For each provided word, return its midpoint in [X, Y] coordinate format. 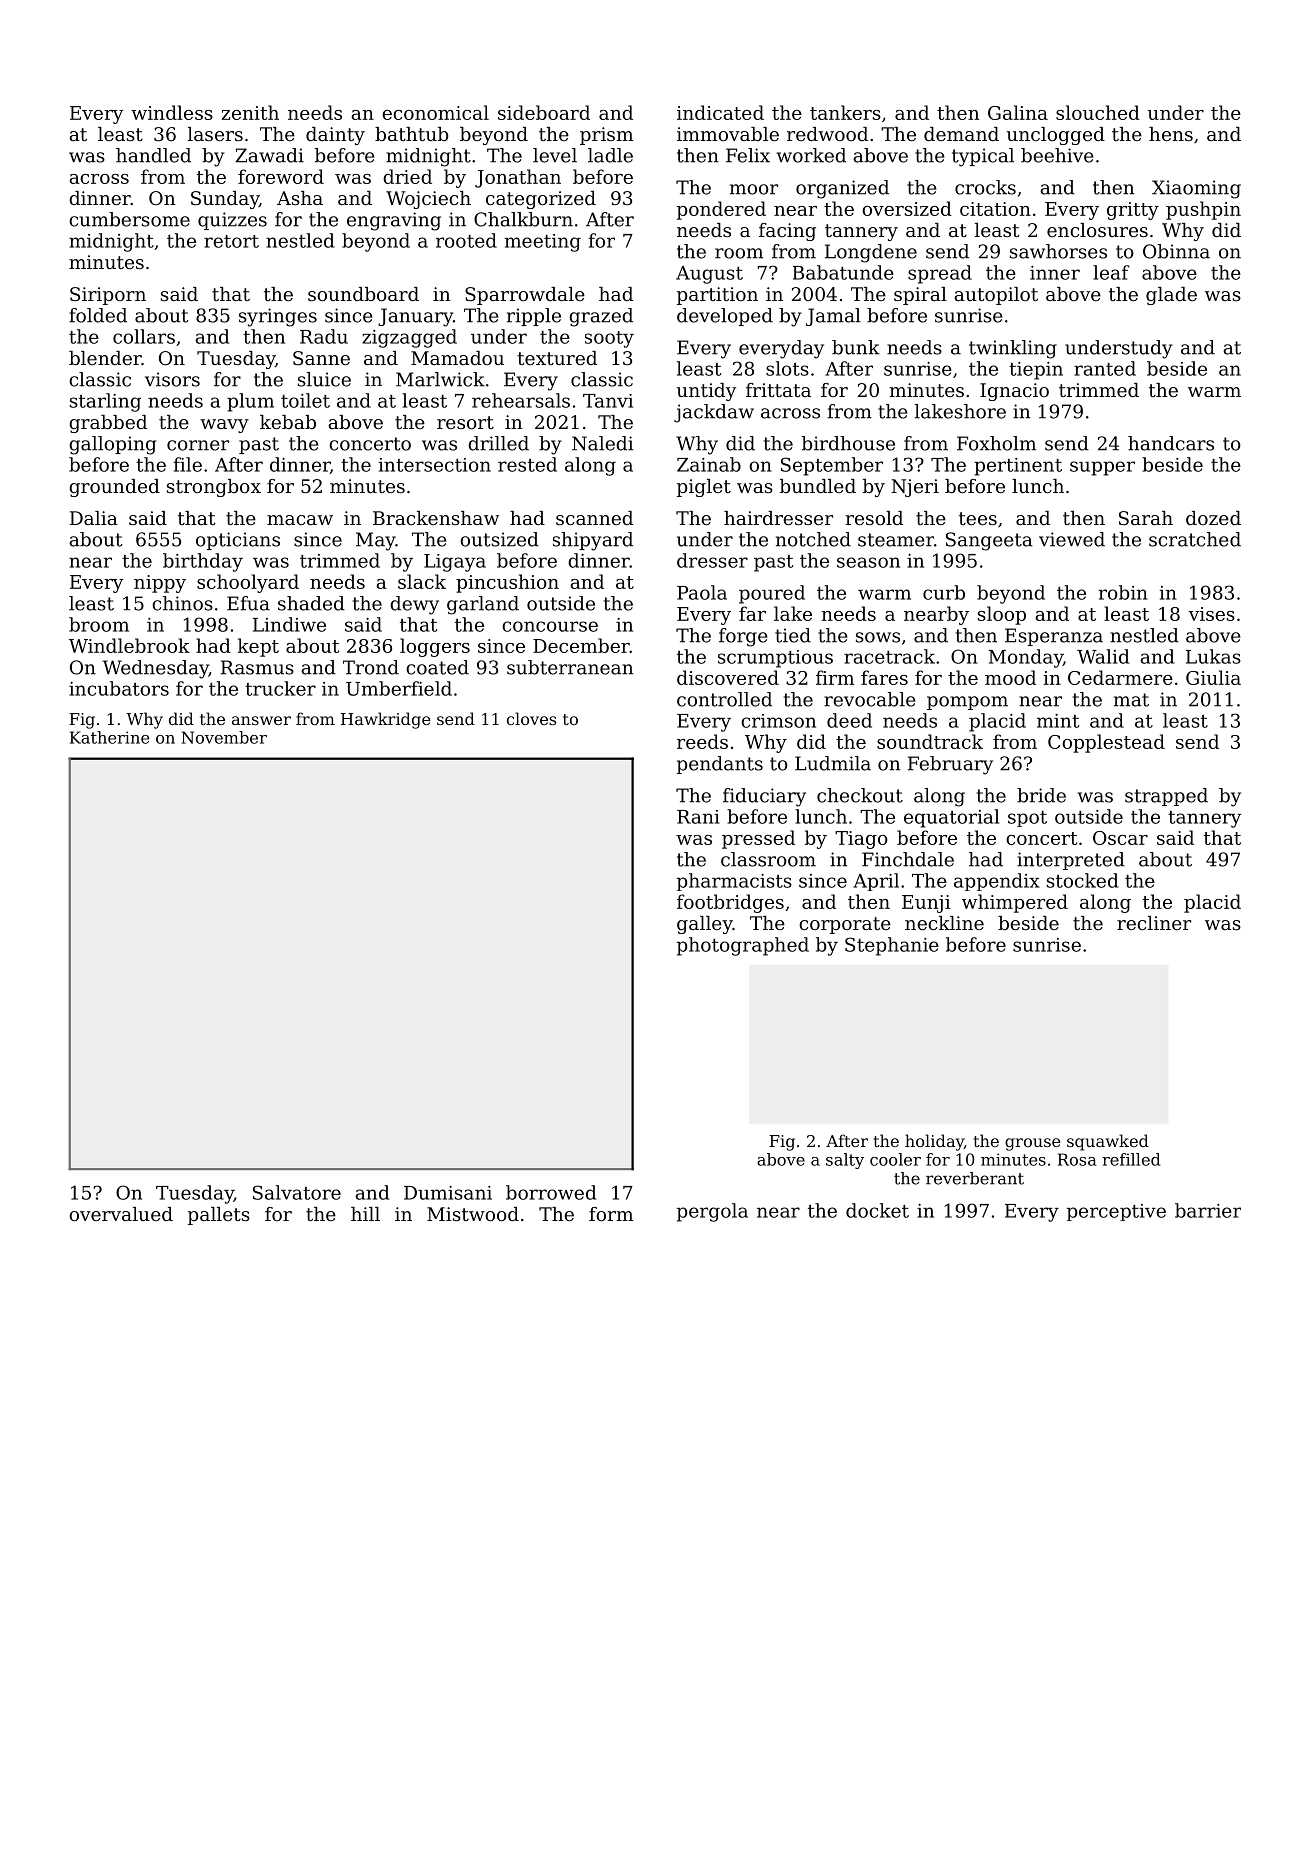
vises [1211, 614]
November [224, 737]
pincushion [507, 583]
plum [250, 402]
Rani [698, 817]
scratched [1195, 539]
